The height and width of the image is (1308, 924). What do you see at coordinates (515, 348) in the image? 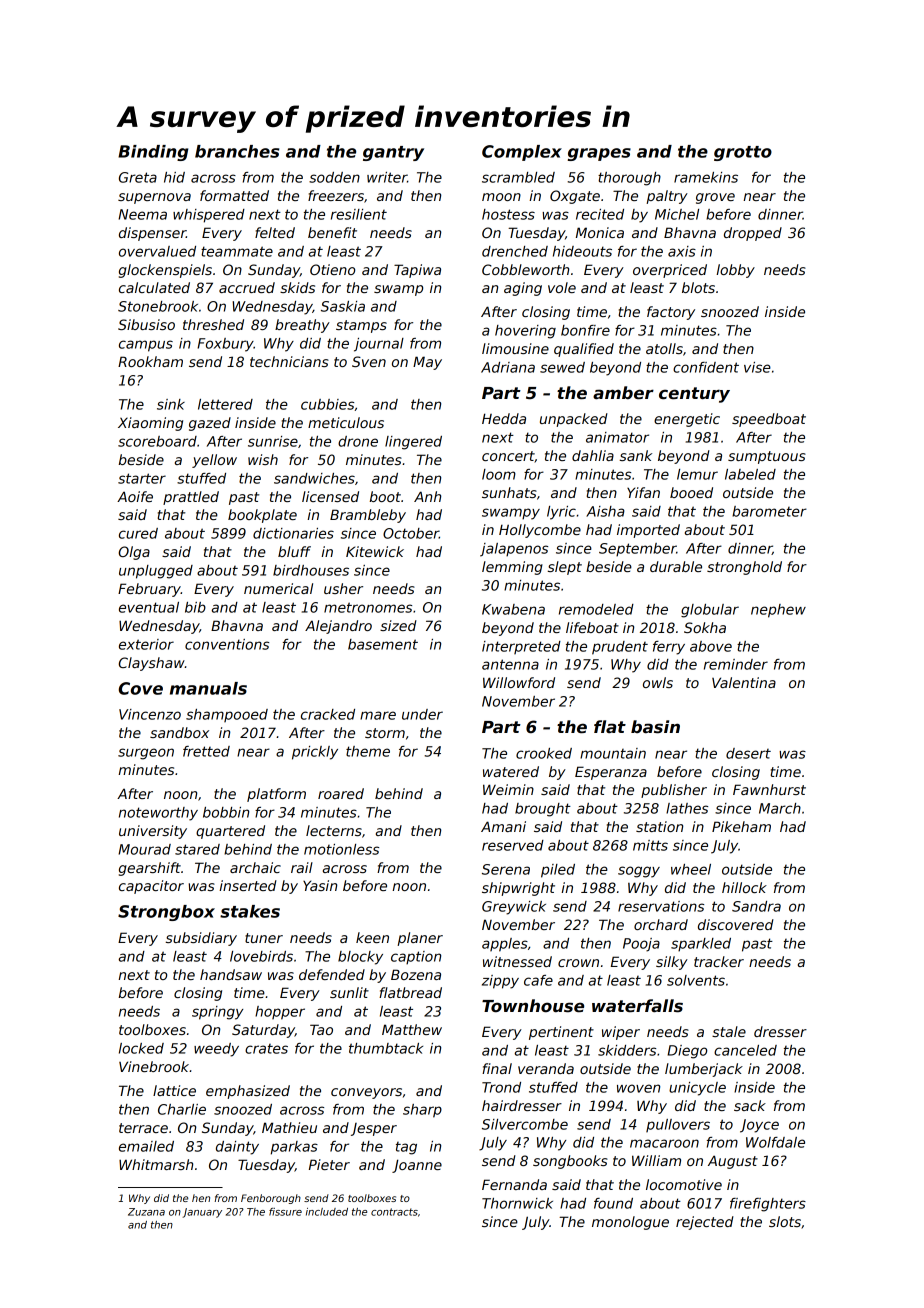
I see `limousine` at bounding box center [515, 348].
